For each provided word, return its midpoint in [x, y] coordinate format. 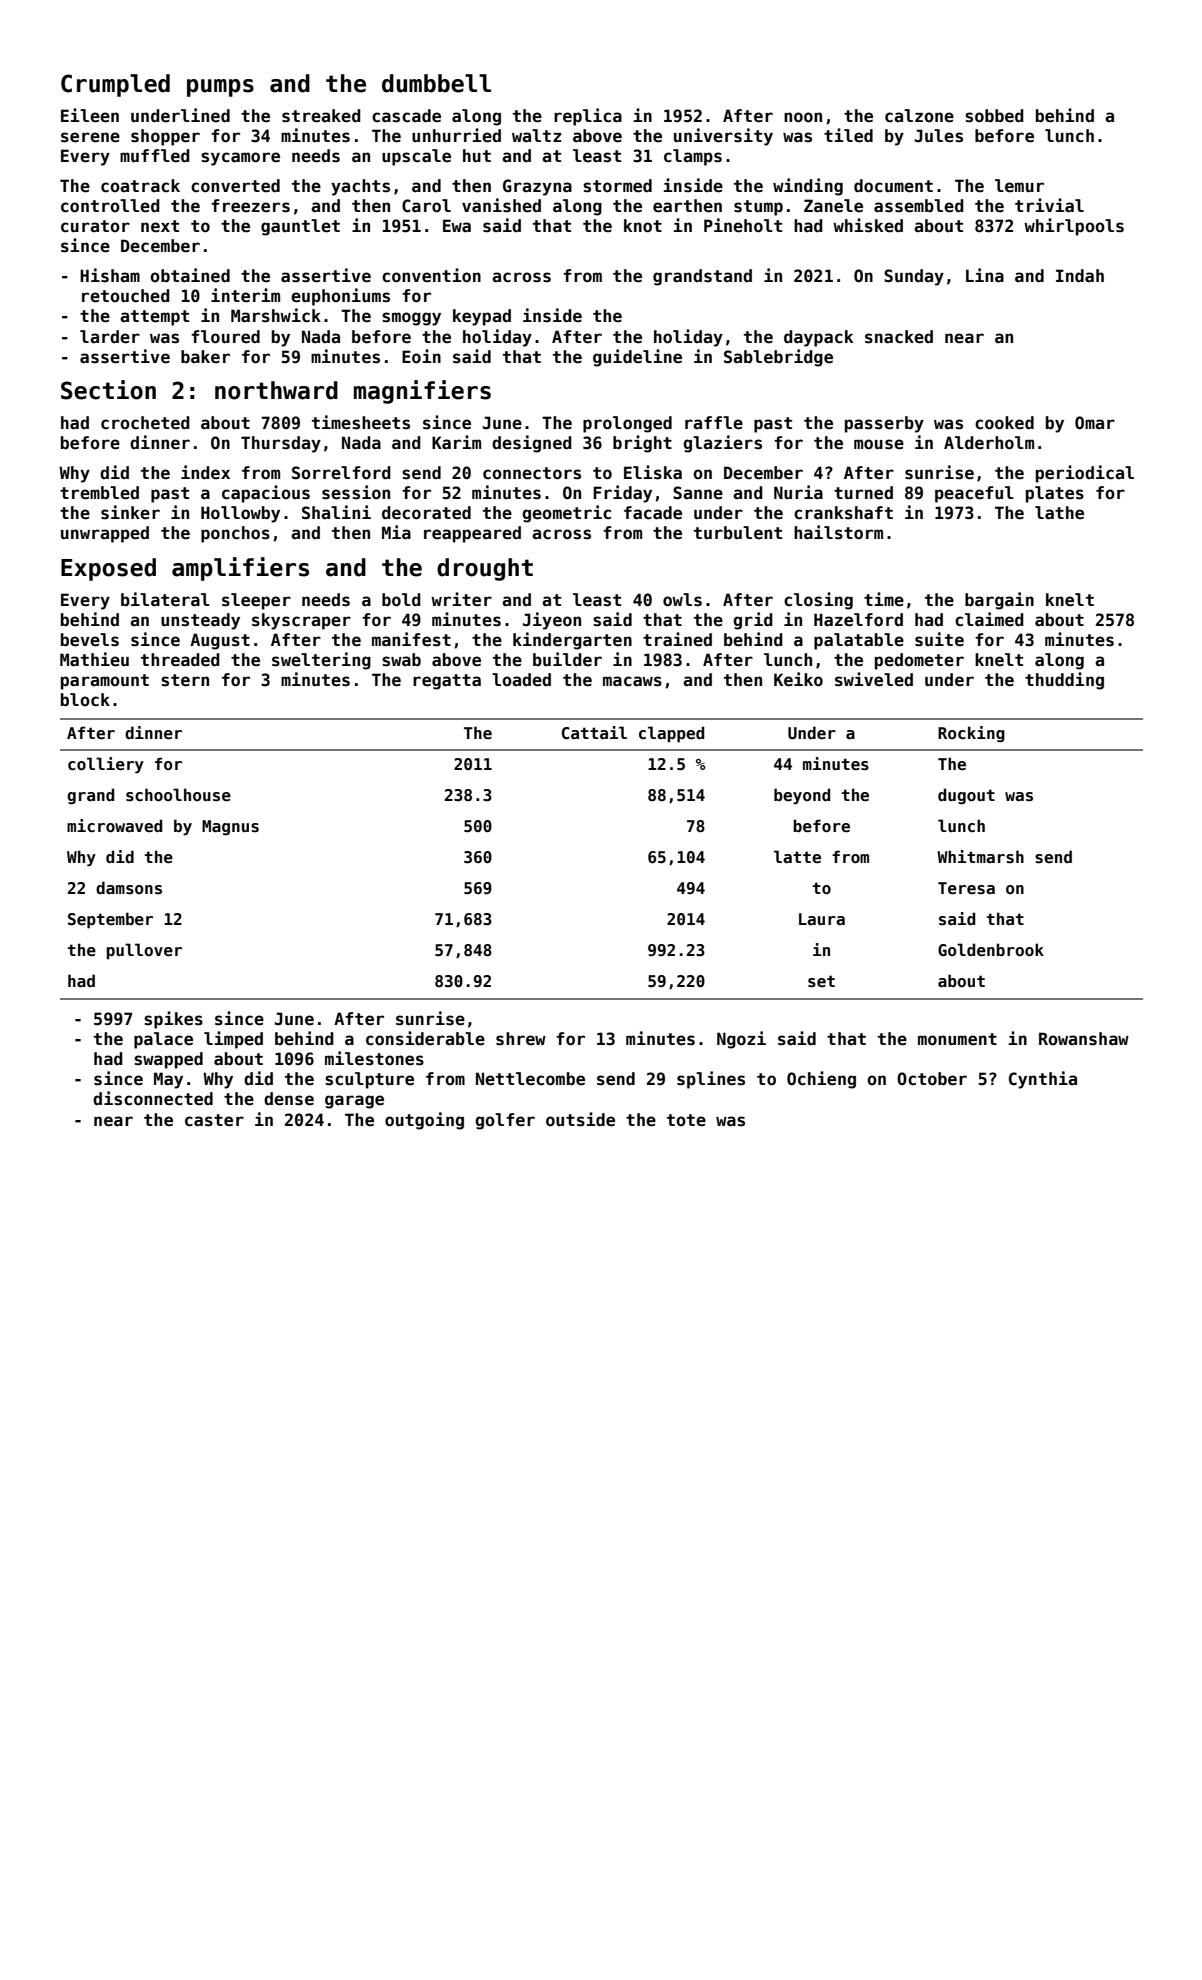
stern [185, 680]
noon [803, 117]
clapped [671, 734]
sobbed [994, 116]
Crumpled [115, 85]
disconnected [153, 1098]
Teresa [966, 888]
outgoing [424, 1121]
